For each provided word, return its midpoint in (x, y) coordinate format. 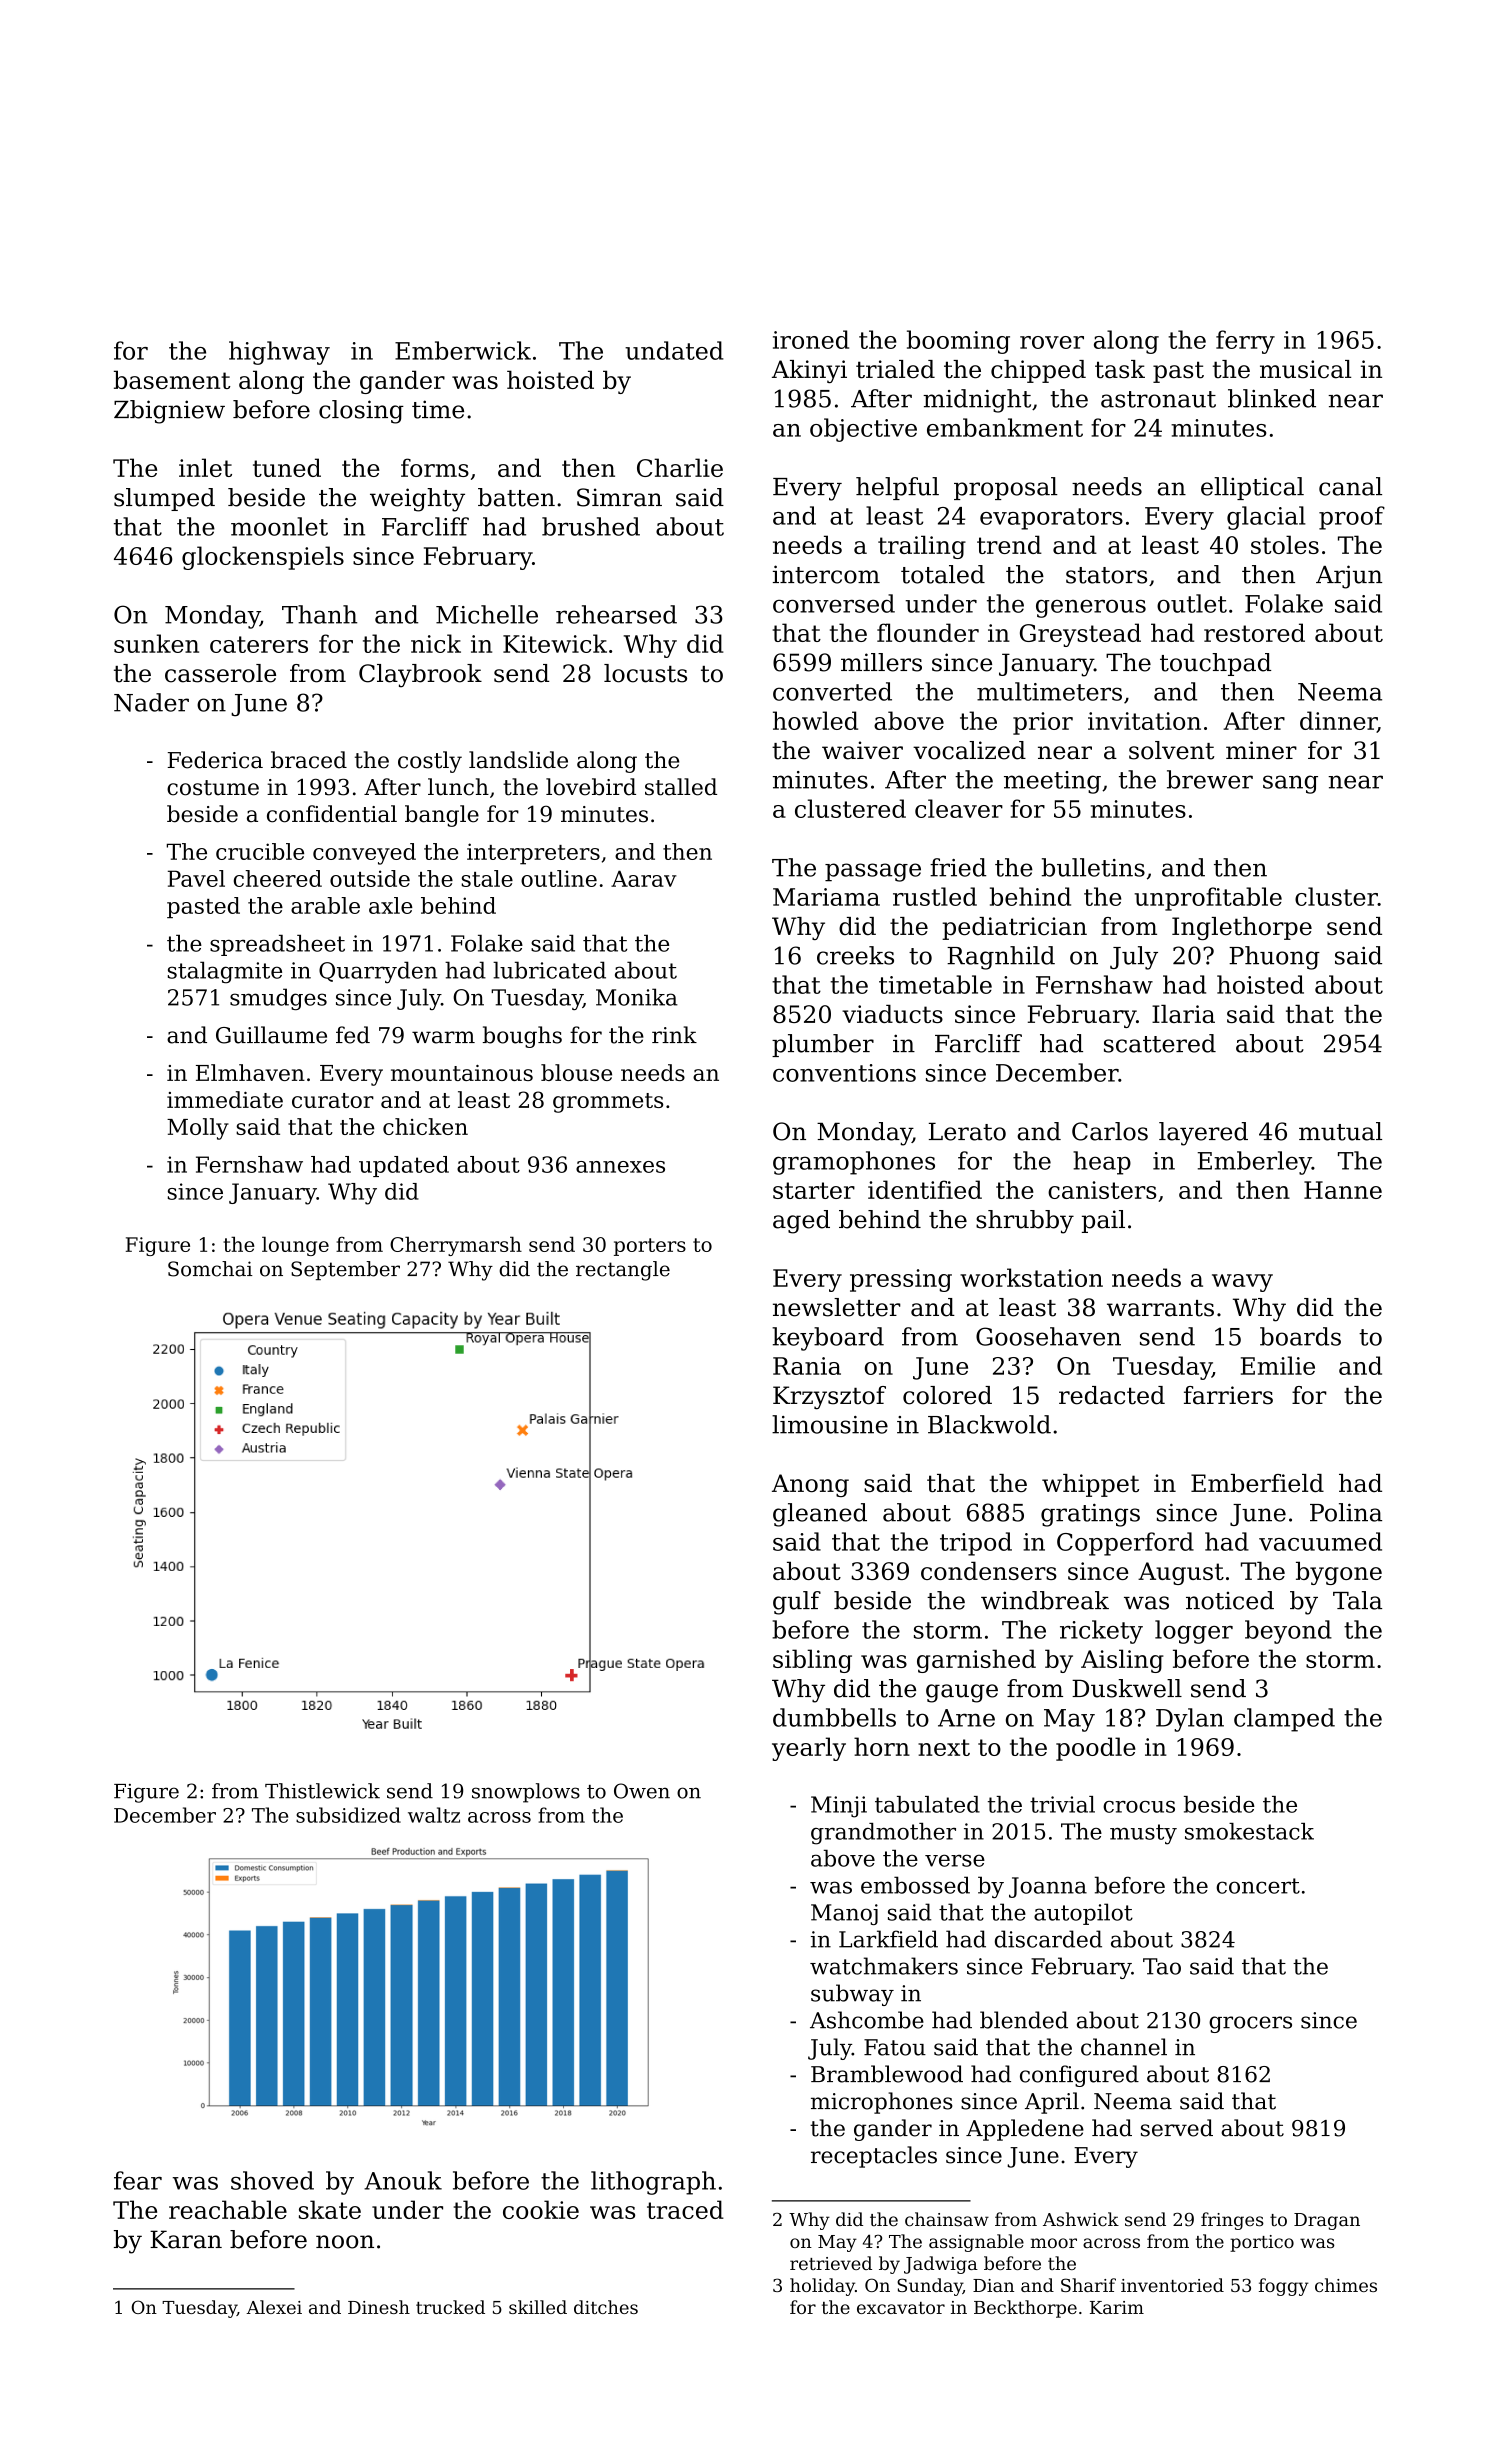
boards (1300, 1336)
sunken (156, 643)
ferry (1245, 342)
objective (863, 430)
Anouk (403, 2180)
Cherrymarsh (456, 1246)
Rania (807, 1366)
